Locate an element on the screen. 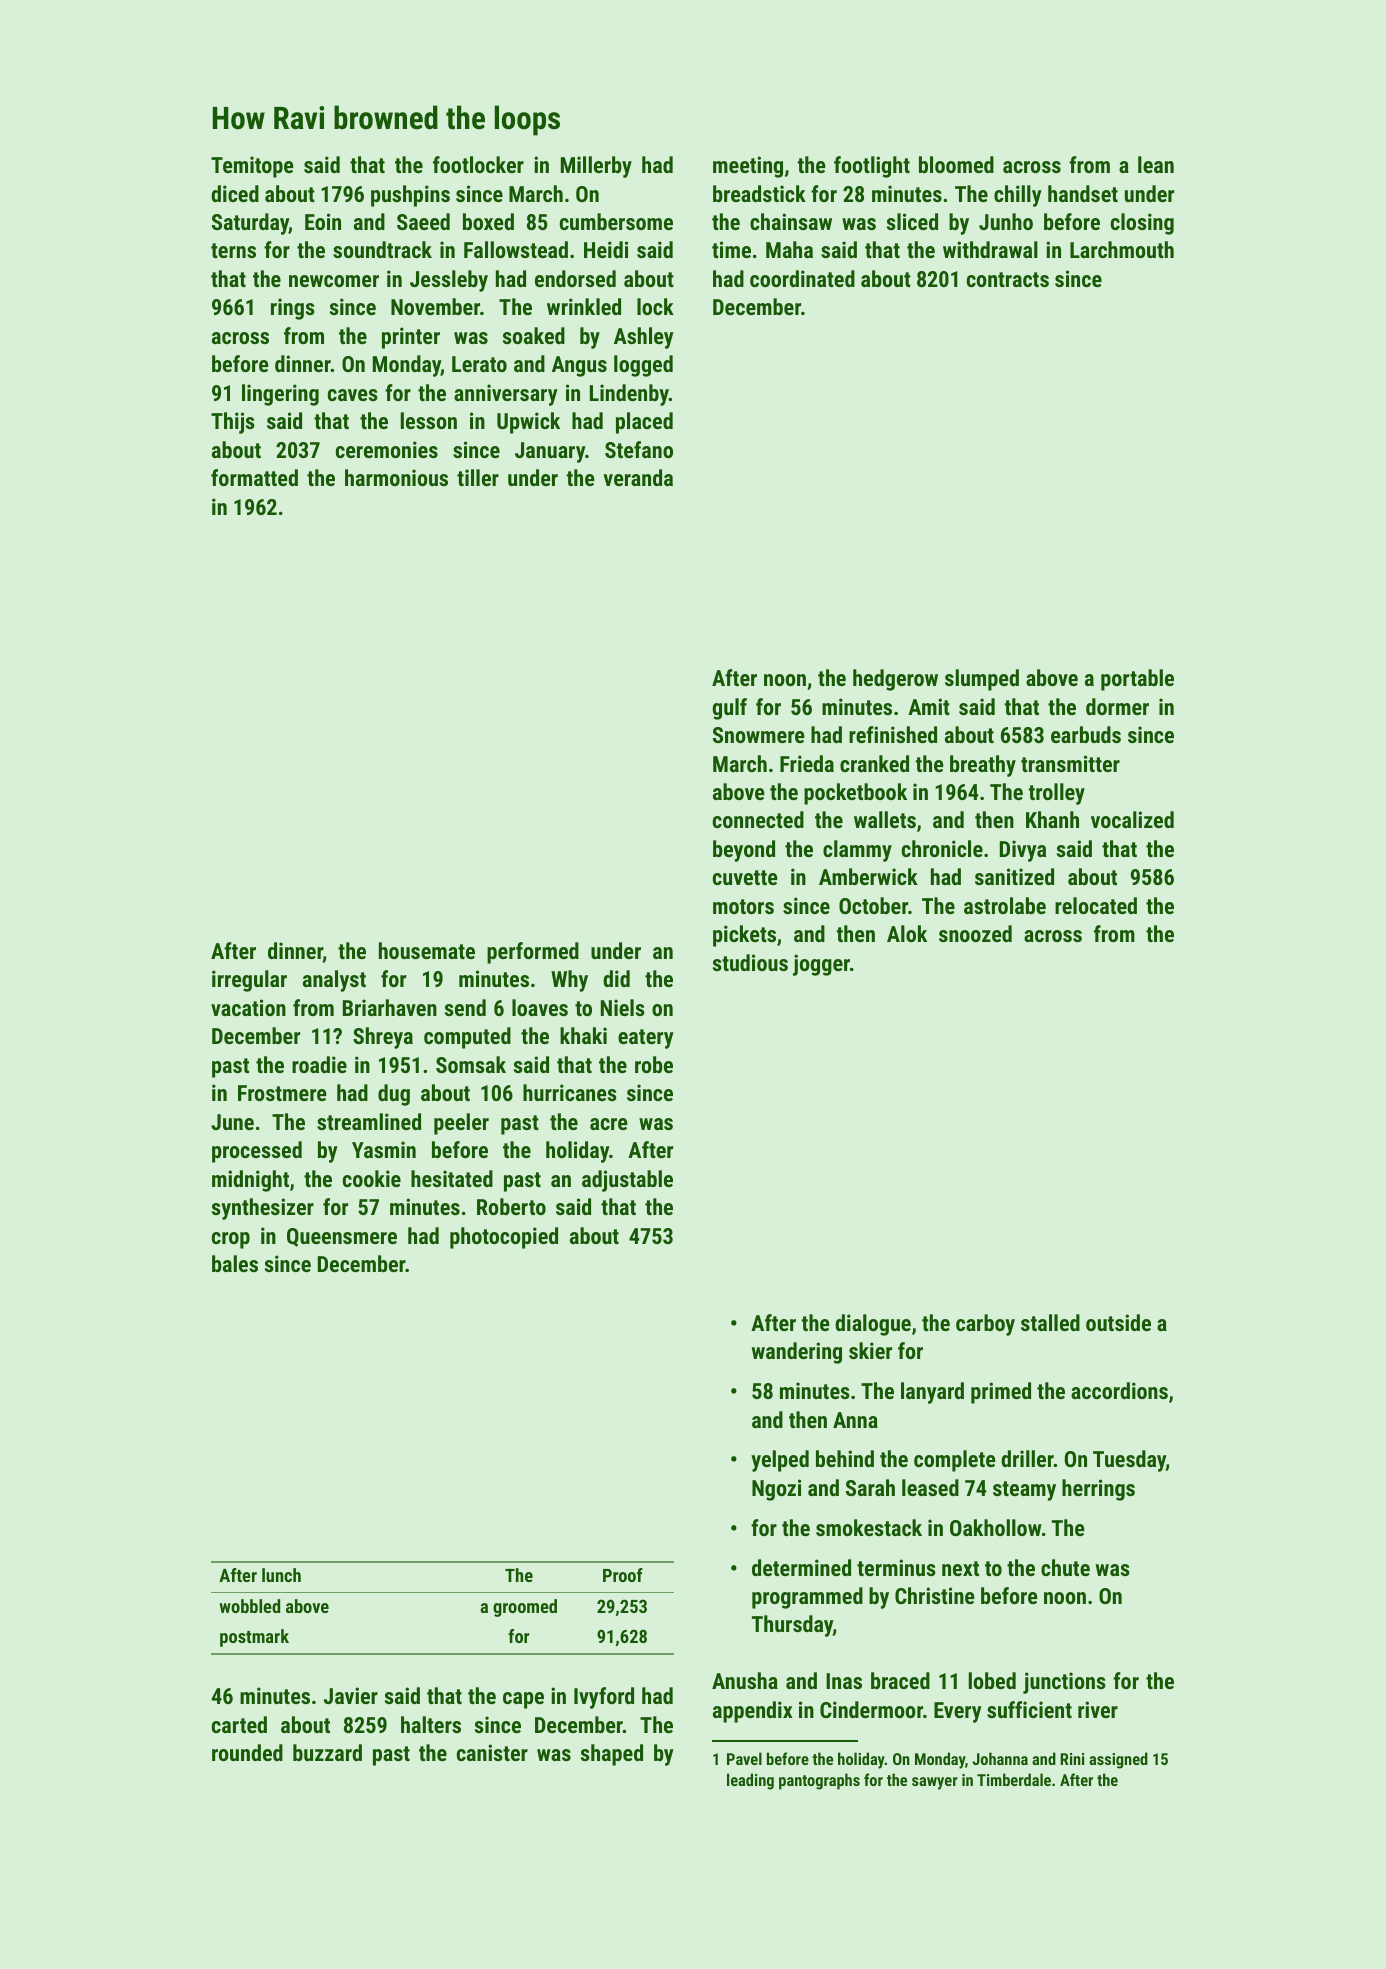  yelped is located at coordinates (780, 1461).
